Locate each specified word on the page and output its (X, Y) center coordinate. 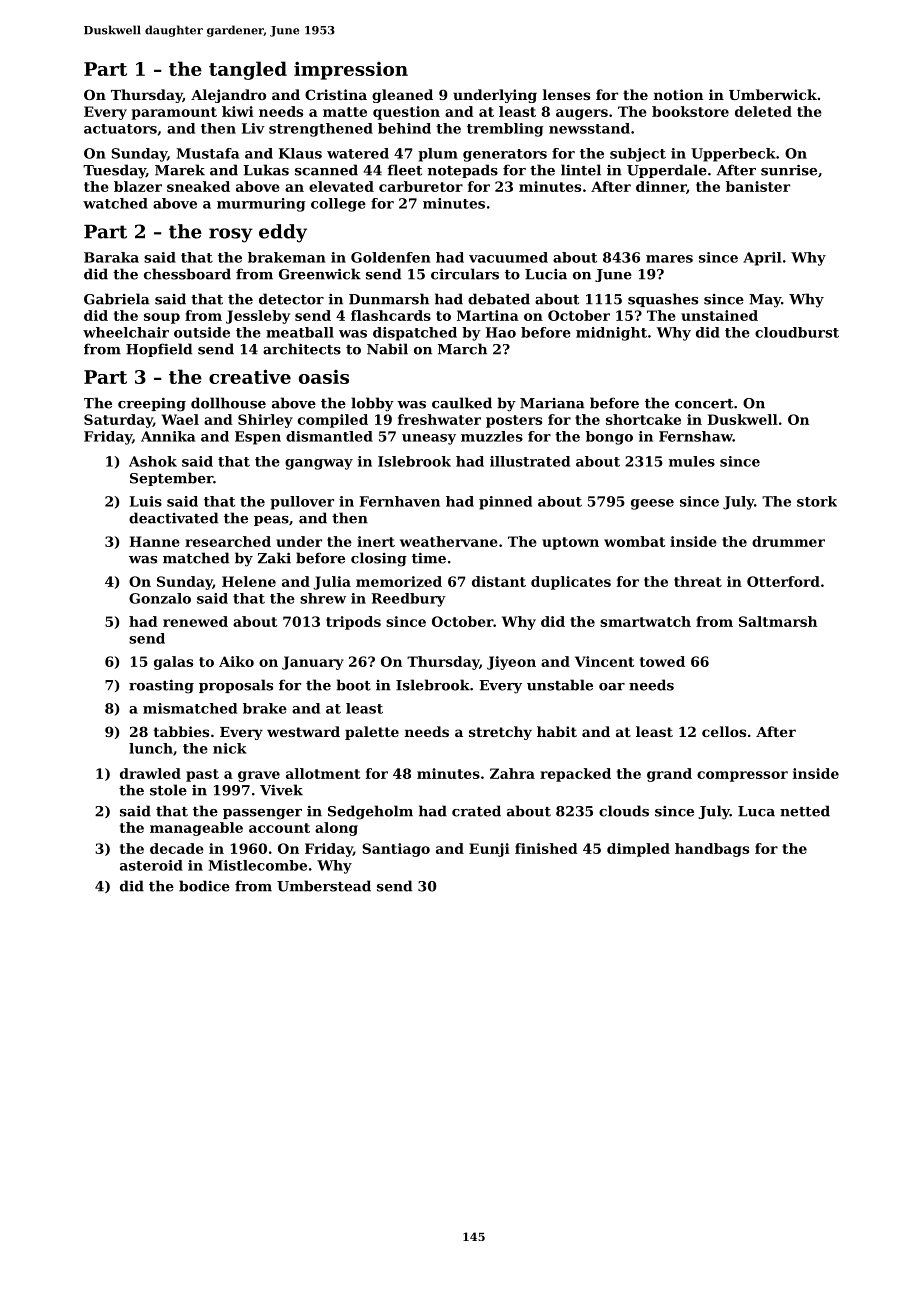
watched (115, 203)
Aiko (236, 661)
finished (546, 848)
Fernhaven (400, 501)
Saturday (118, 421)
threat (698, 581)
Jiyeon (511, 663)
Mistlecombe (257, 865)
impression (351, 71)
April (762, 259)
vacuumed (508, 257)
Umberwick (773, 94)
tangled (248, 70)
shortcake (643, 419)
